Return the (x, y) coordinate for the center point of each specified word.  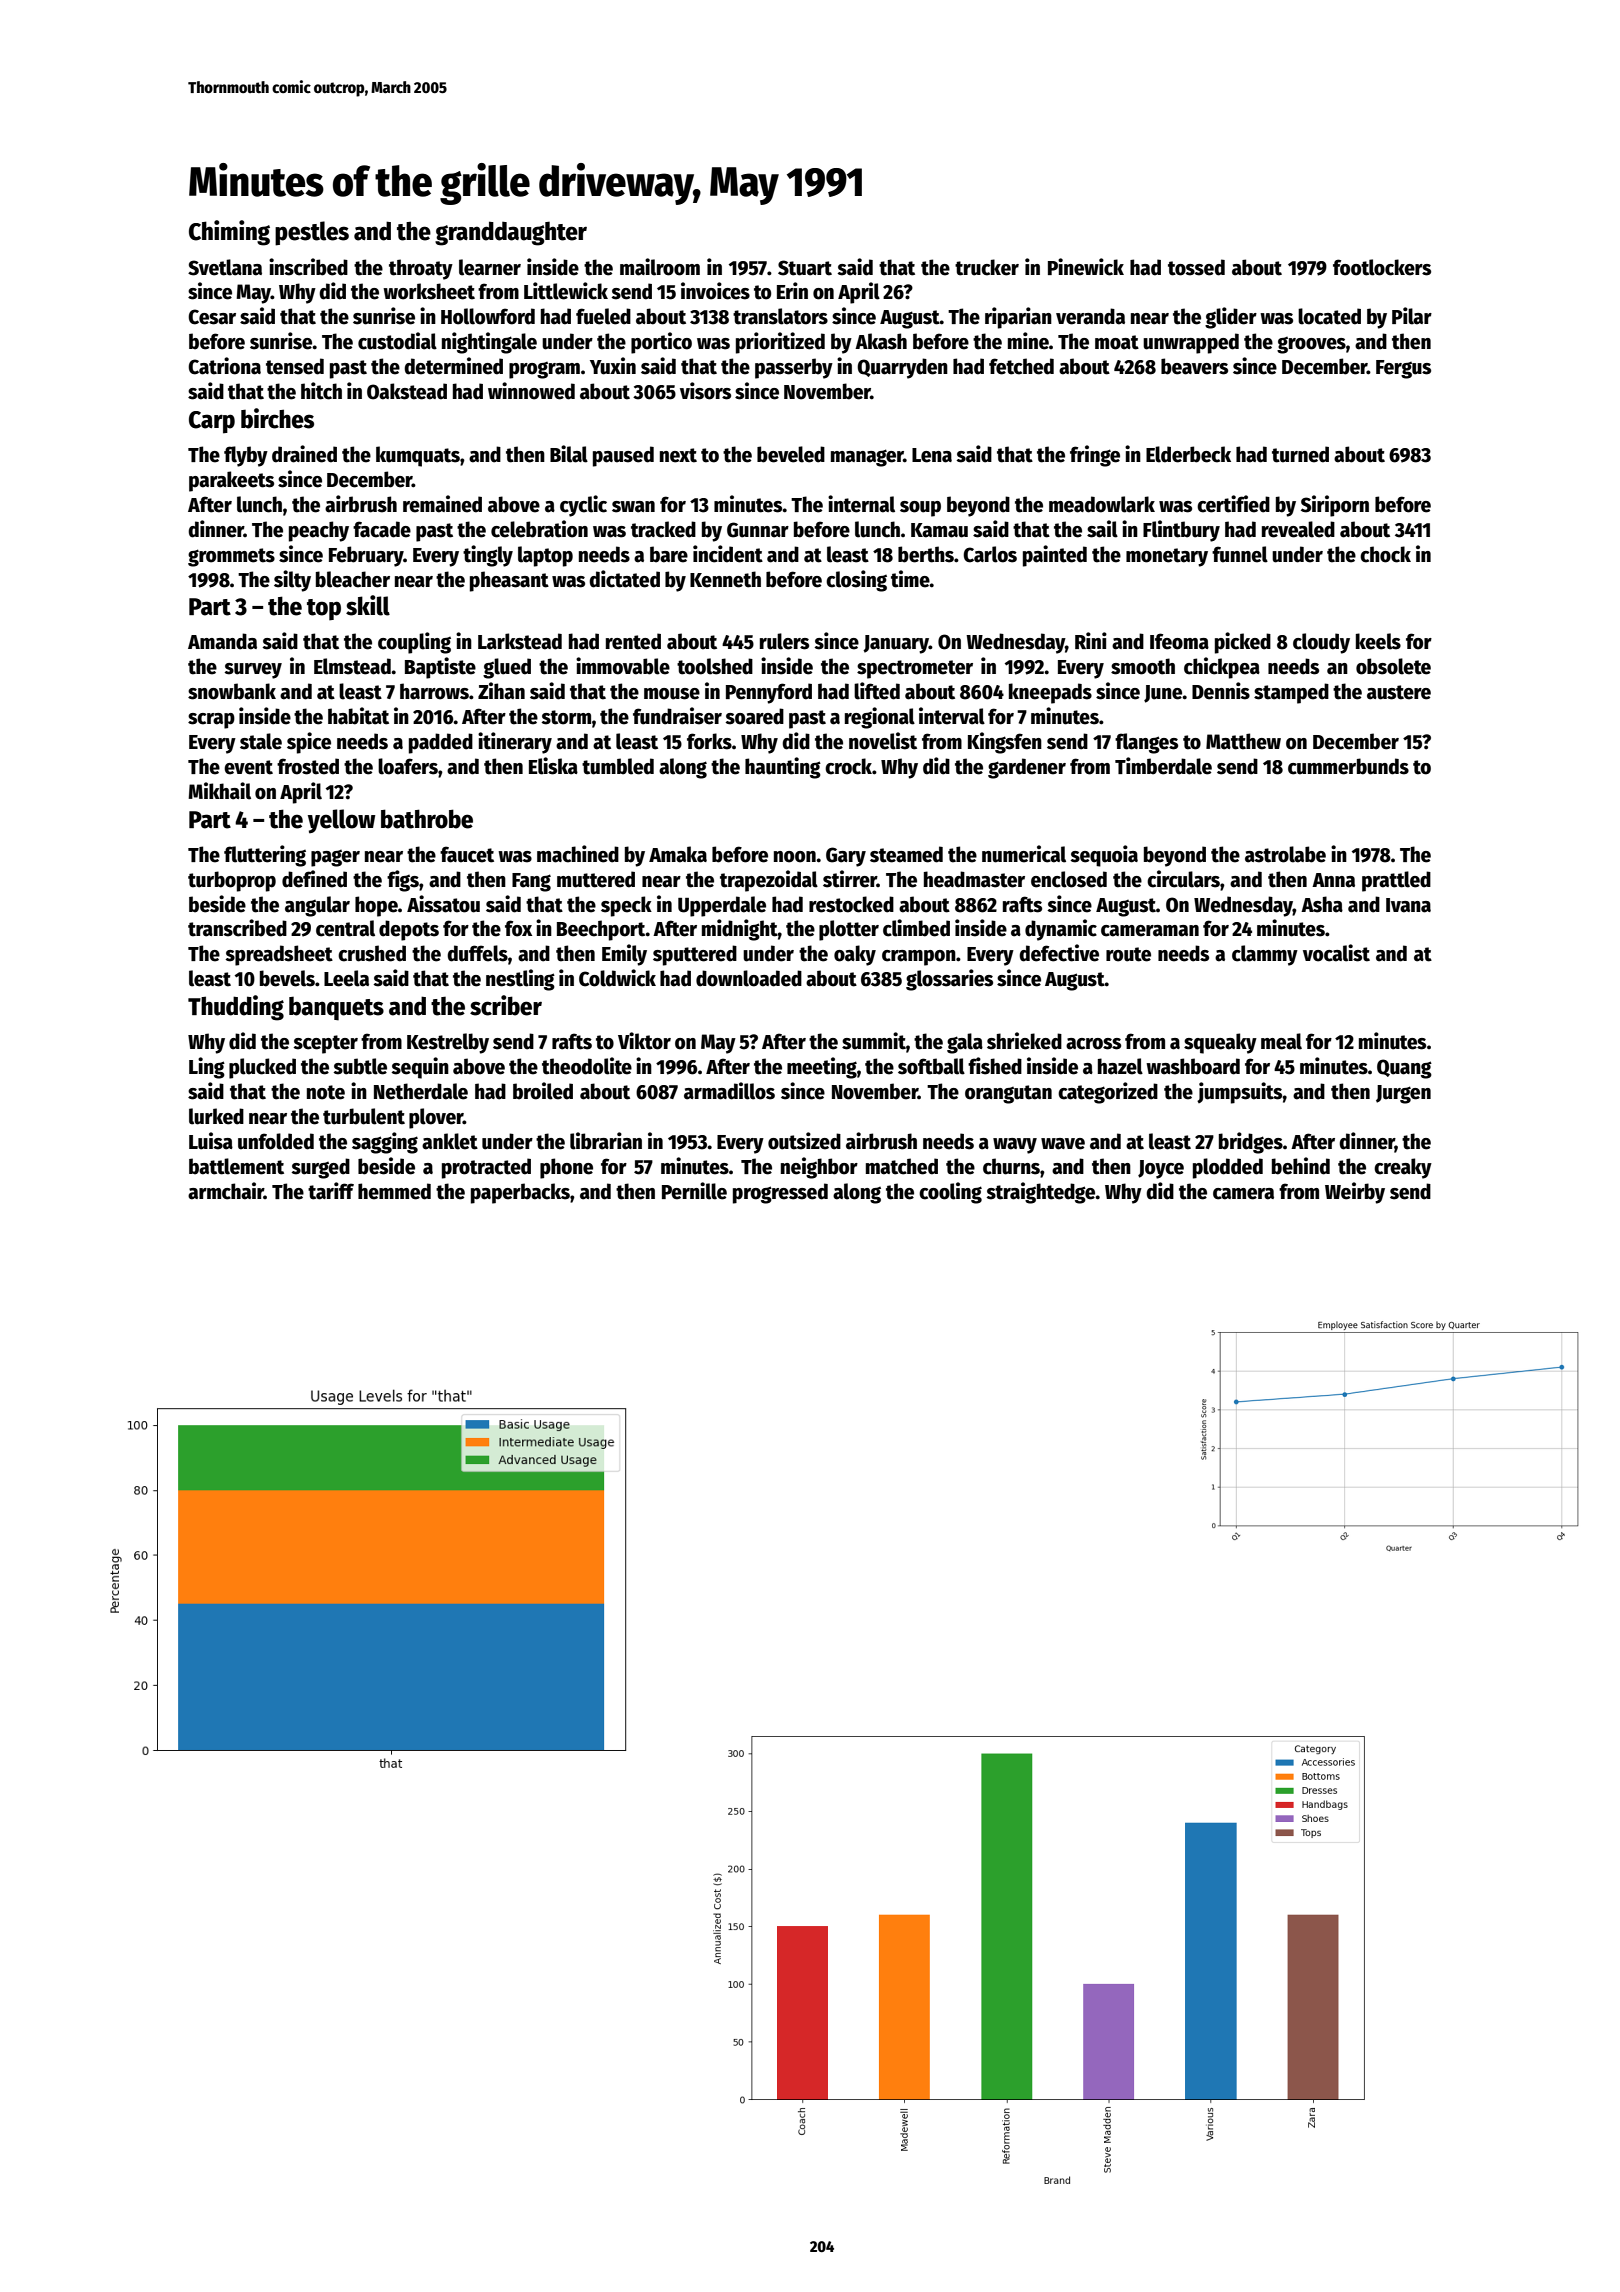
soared (754, 716)
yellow (341, 821)
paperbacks (520, 1193)
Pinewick (1086, 267)
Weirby (1355, 1193)
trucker (987, 267)
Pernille (694, 1191)
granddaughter (511, 233)
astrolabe (1285, 854)
